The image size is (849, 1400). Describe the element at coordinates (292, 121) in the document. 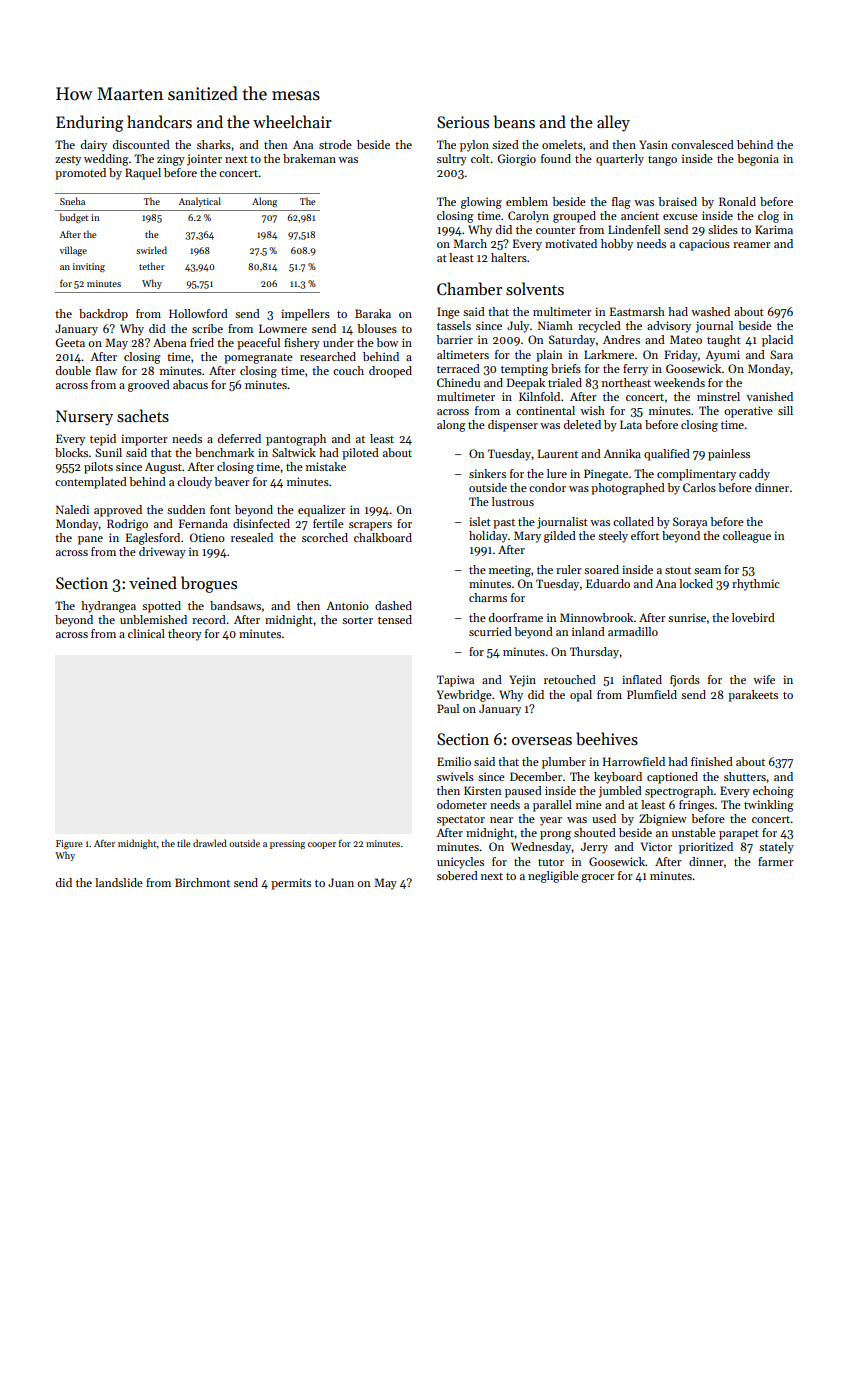

I see `wheelchair` at that location.
